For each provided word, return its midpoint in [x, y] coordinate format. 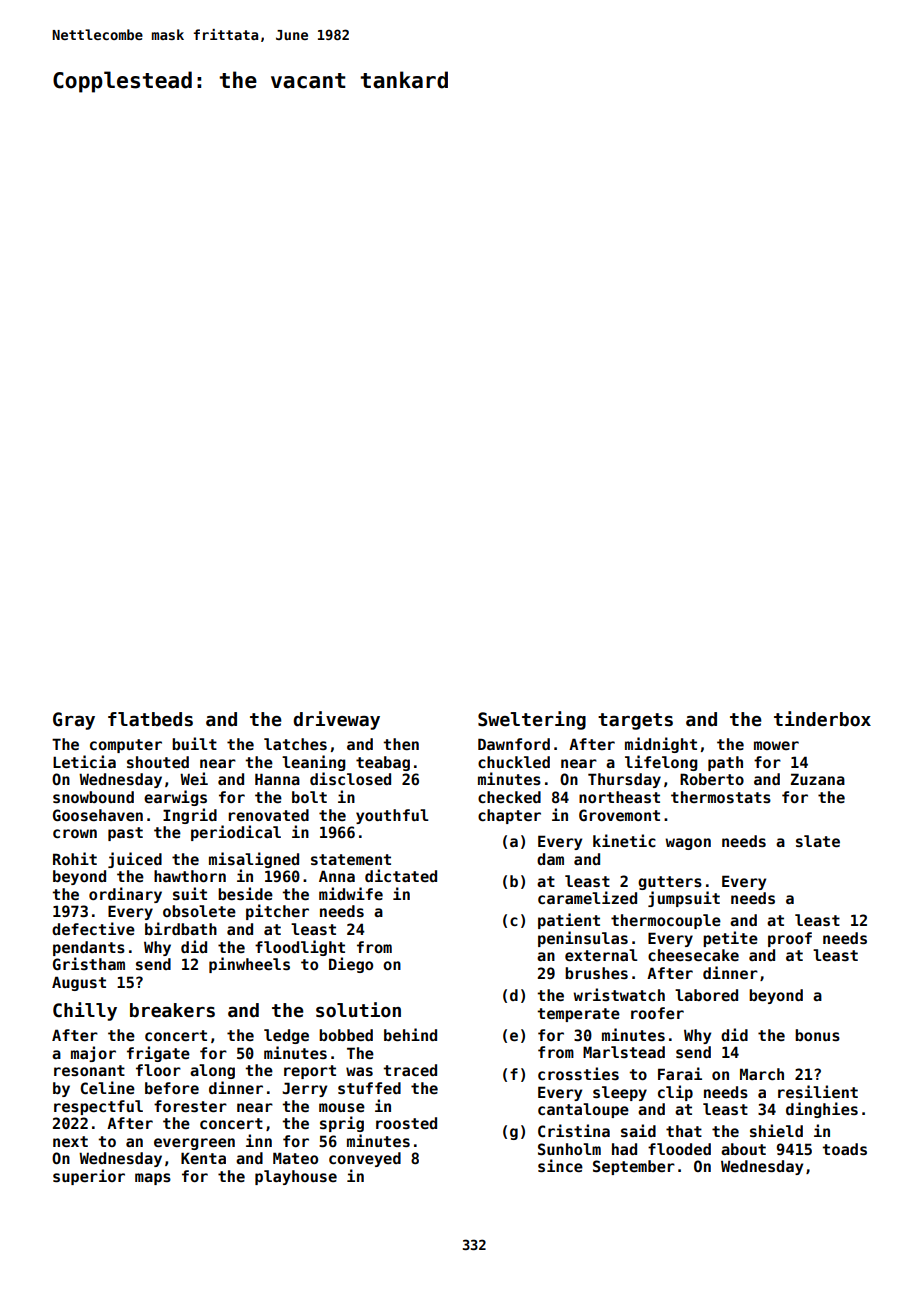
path [725, 763]
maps [153, 1179]
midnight [661, 745]
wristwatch [619, 994]
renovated [268, 815]
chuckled [514, 762]
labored [706, 995]
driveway [336, 720]
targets [635, 721]
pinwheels [249, 965]
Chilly [85, 1011]
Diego [351, 965]
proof [790, 939]
